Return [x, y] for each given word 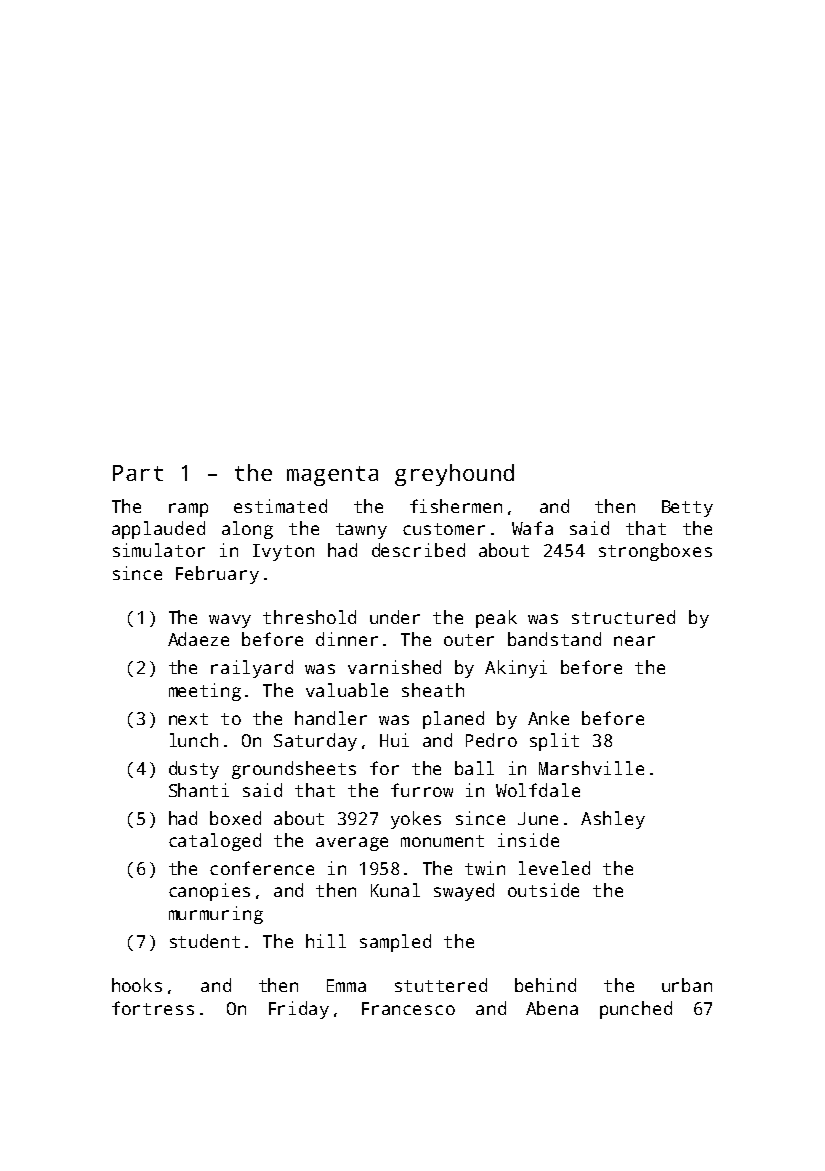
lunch [194, 740]
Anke [548, 718]
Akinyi [516, 669]
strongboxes [655, 552]
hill [326, 941]
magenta [332, 476]
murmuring [216, 915]
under [395, 617]
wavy [230, 621]
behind [545, 985]
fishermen [456, 506]
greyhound [454, 475]
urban [687, 985]
